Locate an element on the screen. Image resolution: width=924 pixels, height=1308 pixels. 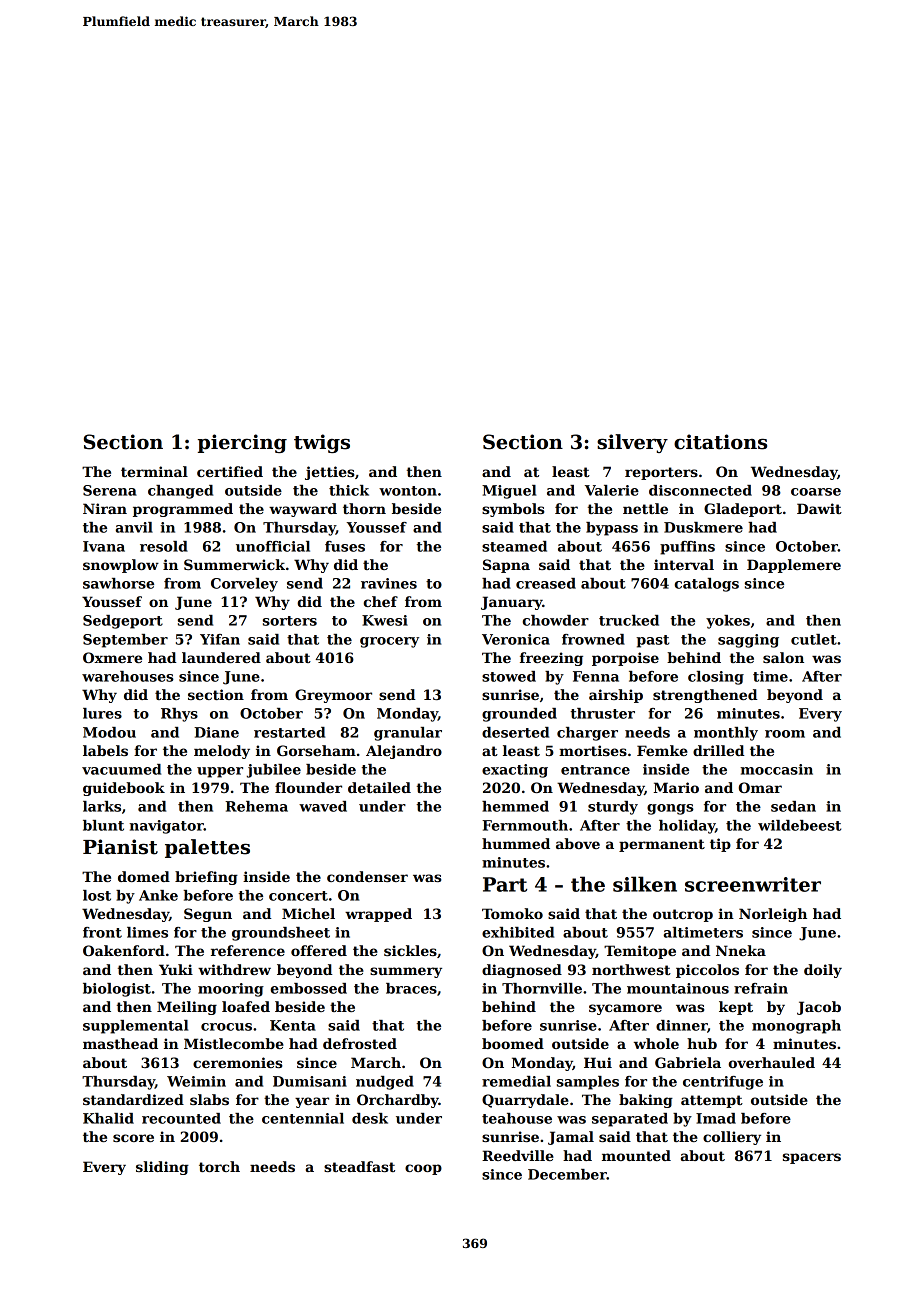
spacers is located at coordinates (812, 1158).
